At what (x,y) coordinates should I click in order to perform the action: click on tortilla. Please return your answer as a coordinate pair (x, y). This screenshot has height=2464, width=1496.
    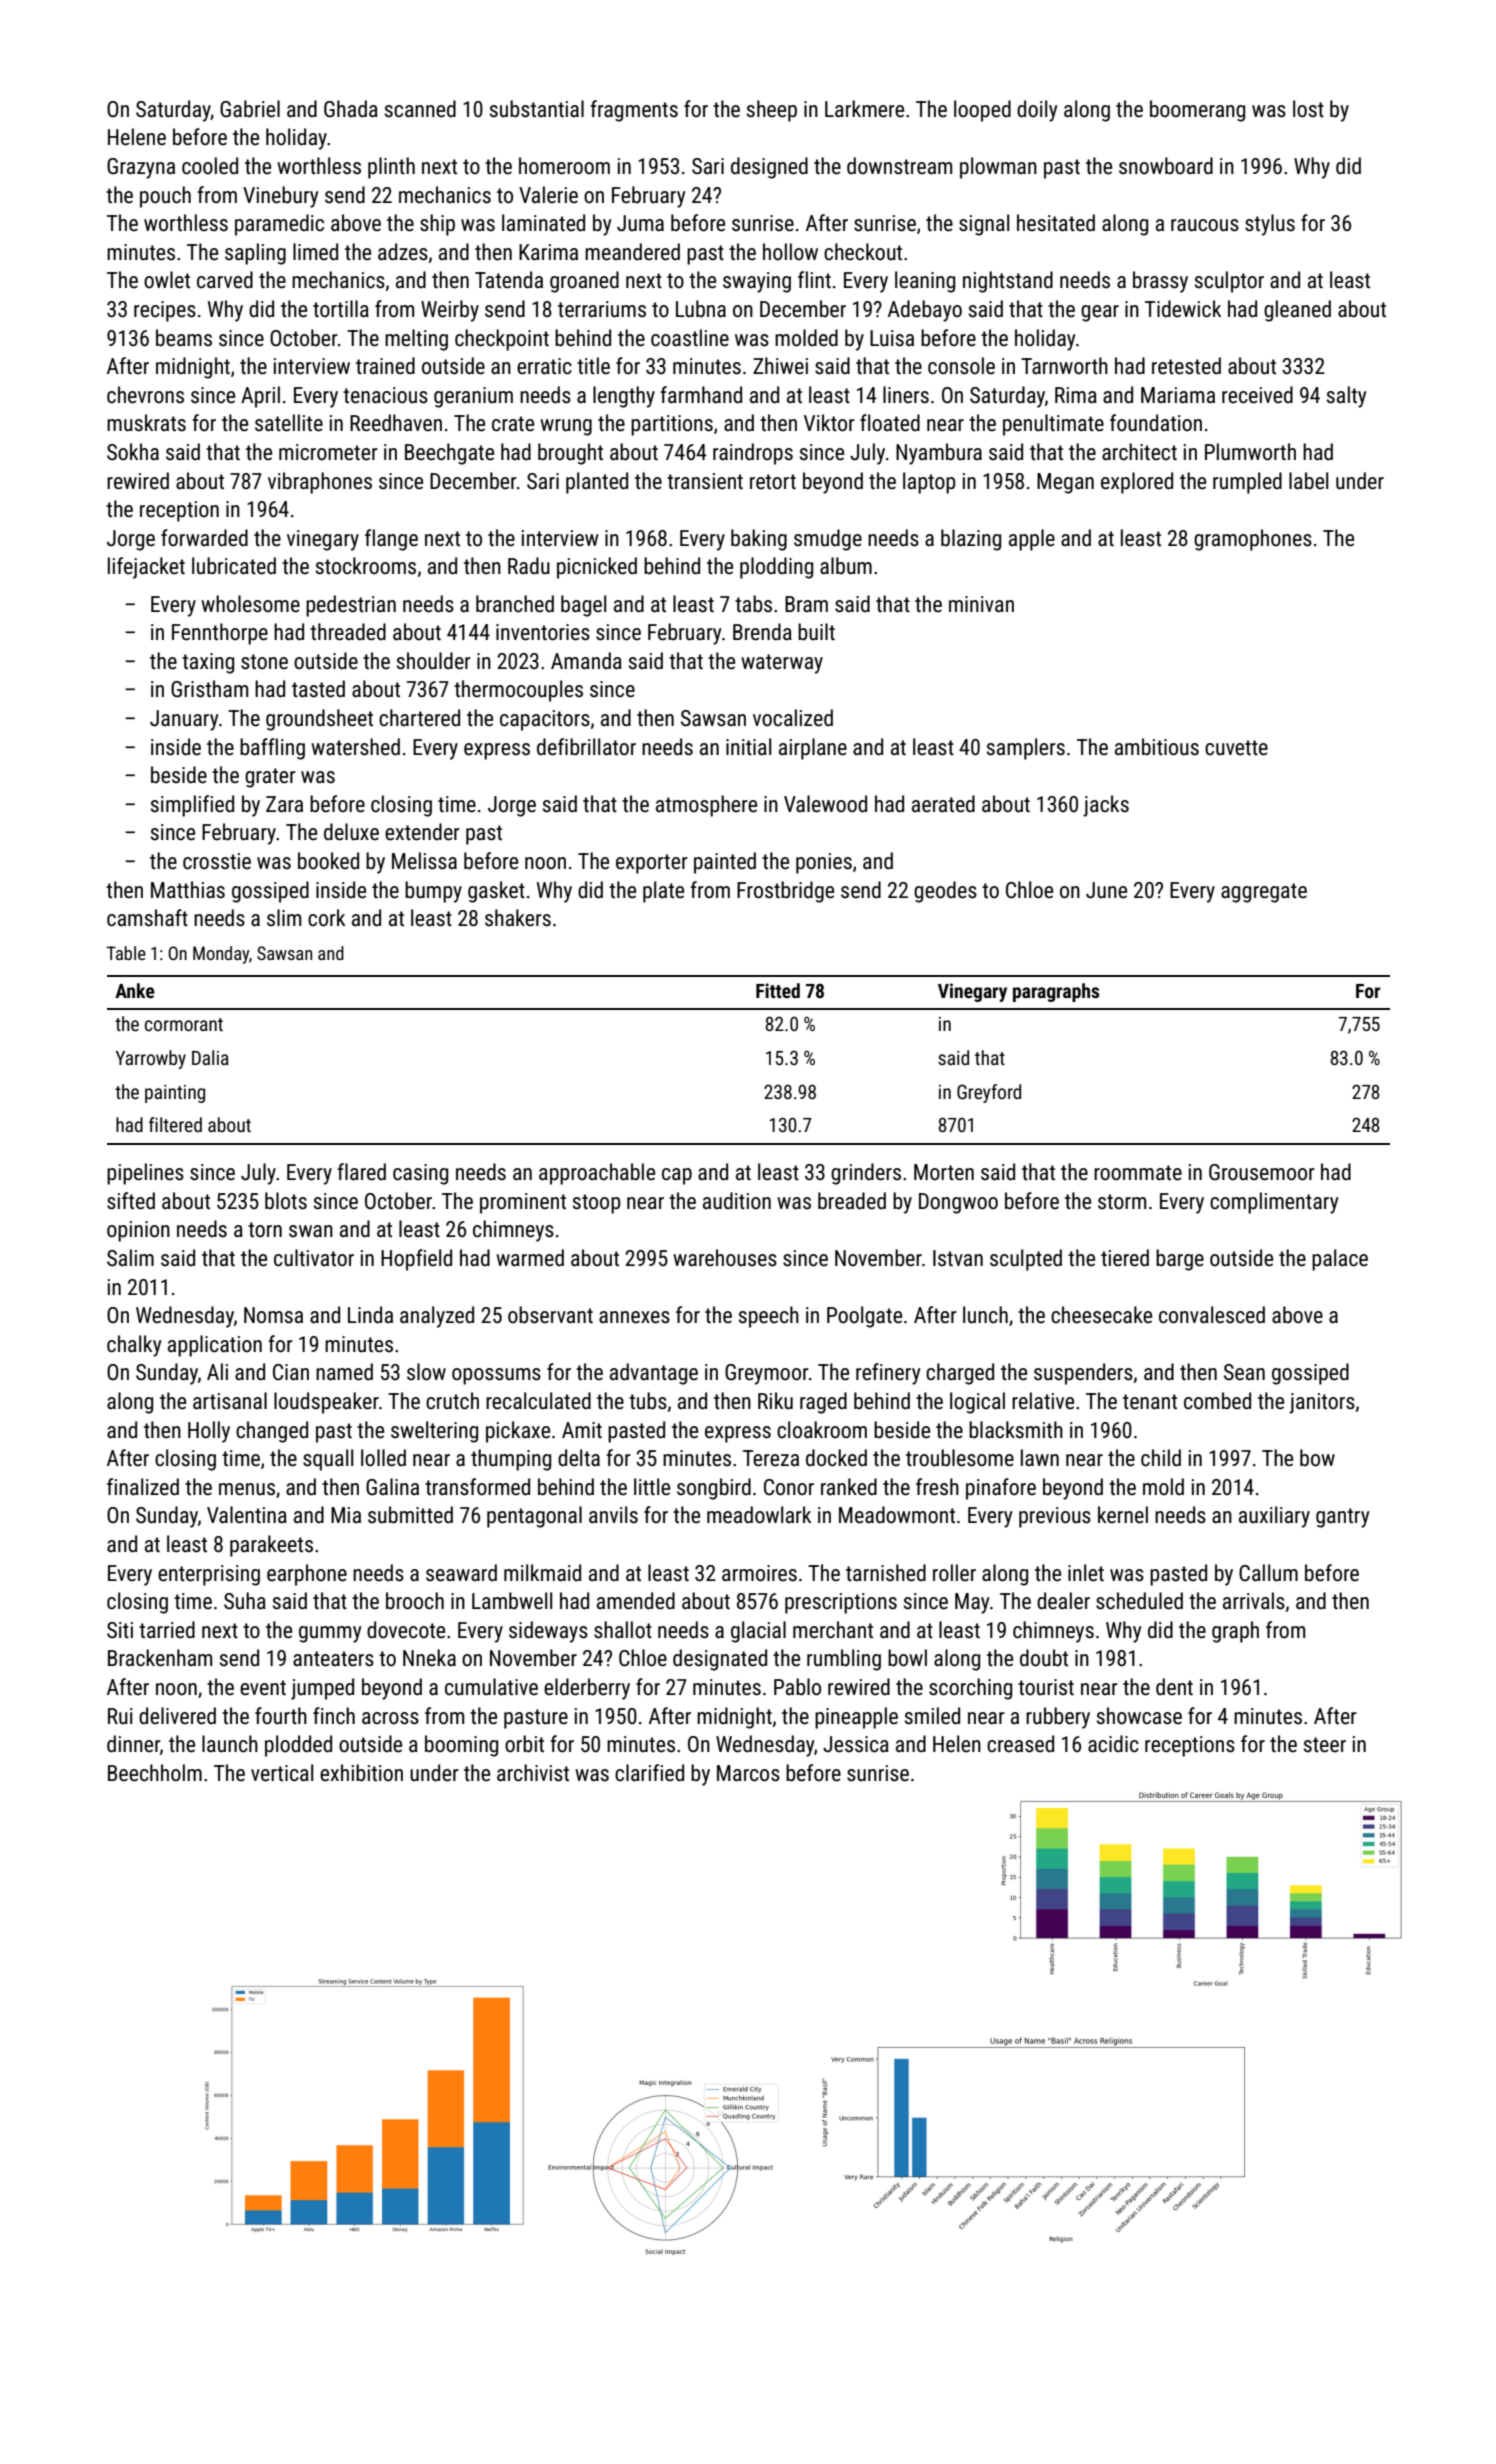
    Looking at the image, I should click on (341, 309).
